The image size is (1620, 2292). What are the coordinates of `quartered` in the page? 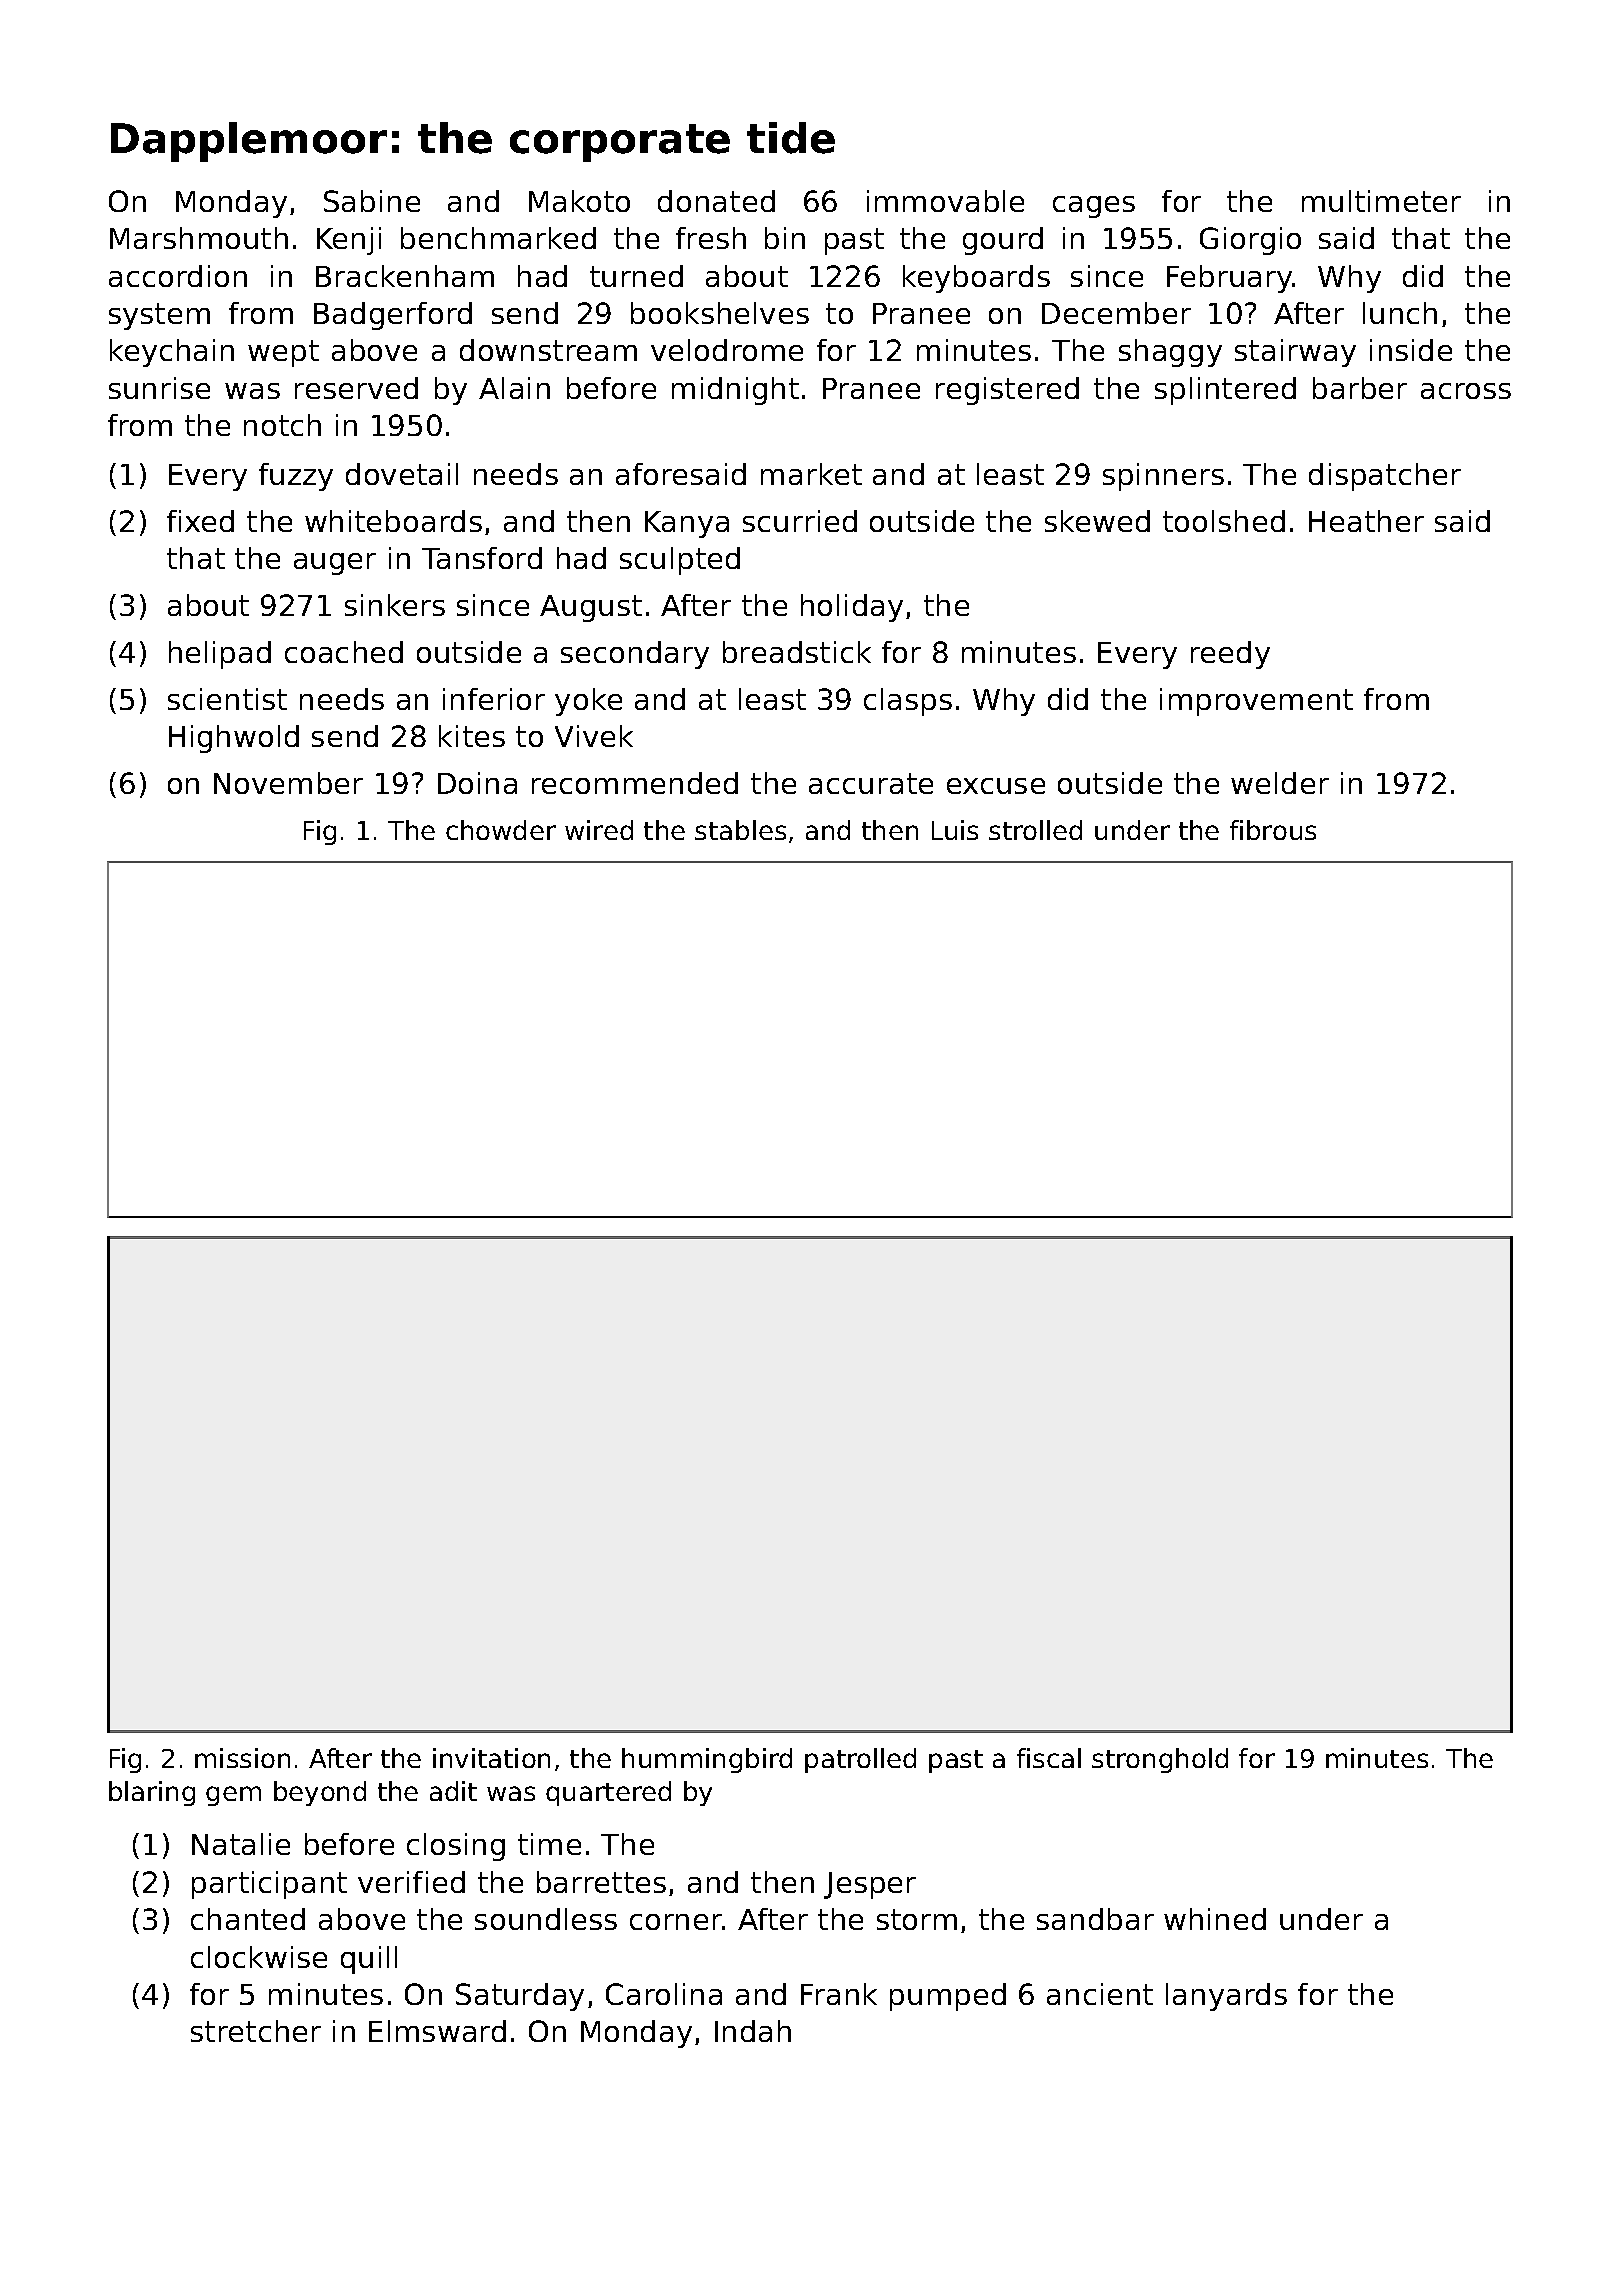 It's located at (608, 1793).
